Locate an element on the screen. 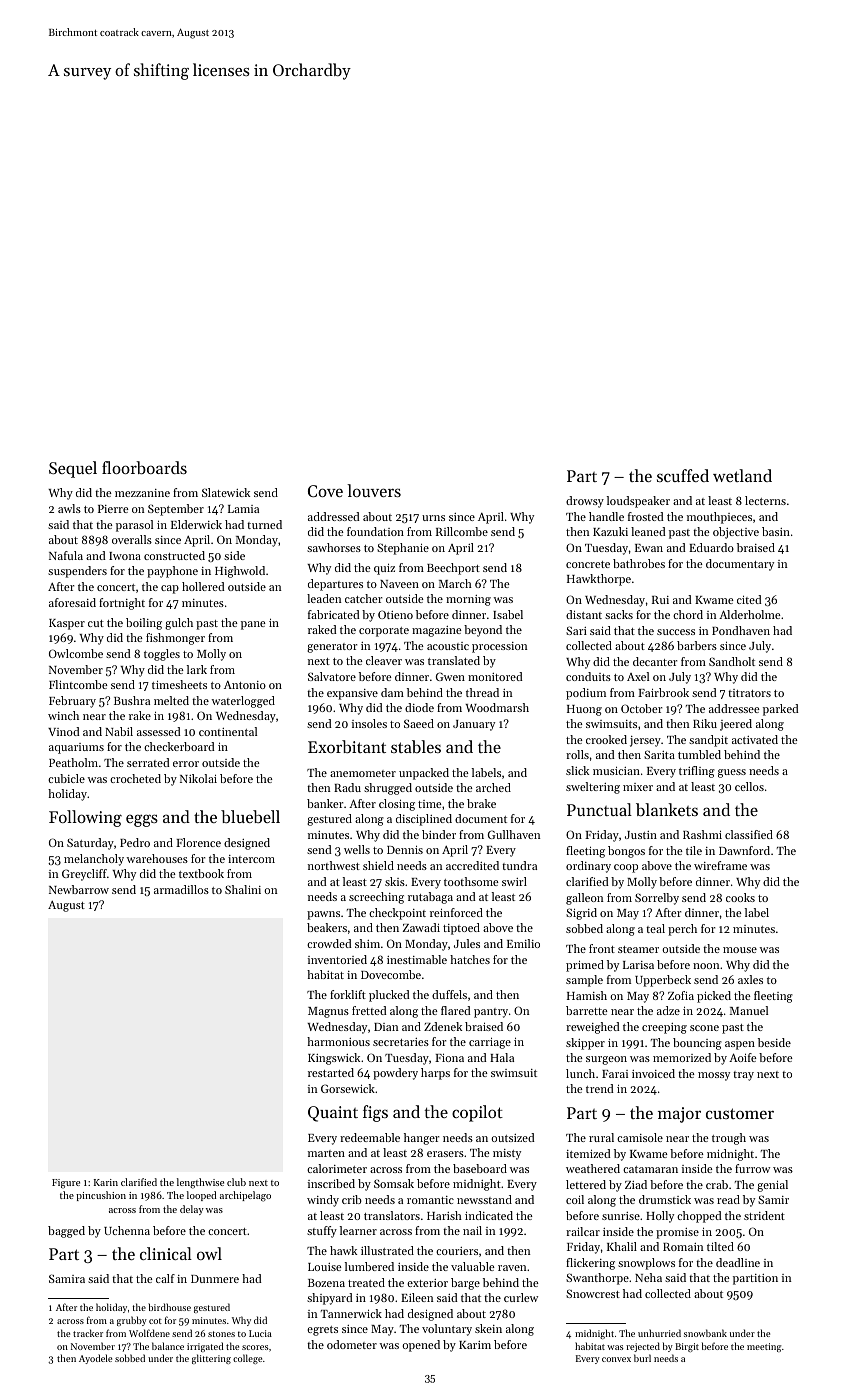  opened is located at coordinates (421, 1346).
